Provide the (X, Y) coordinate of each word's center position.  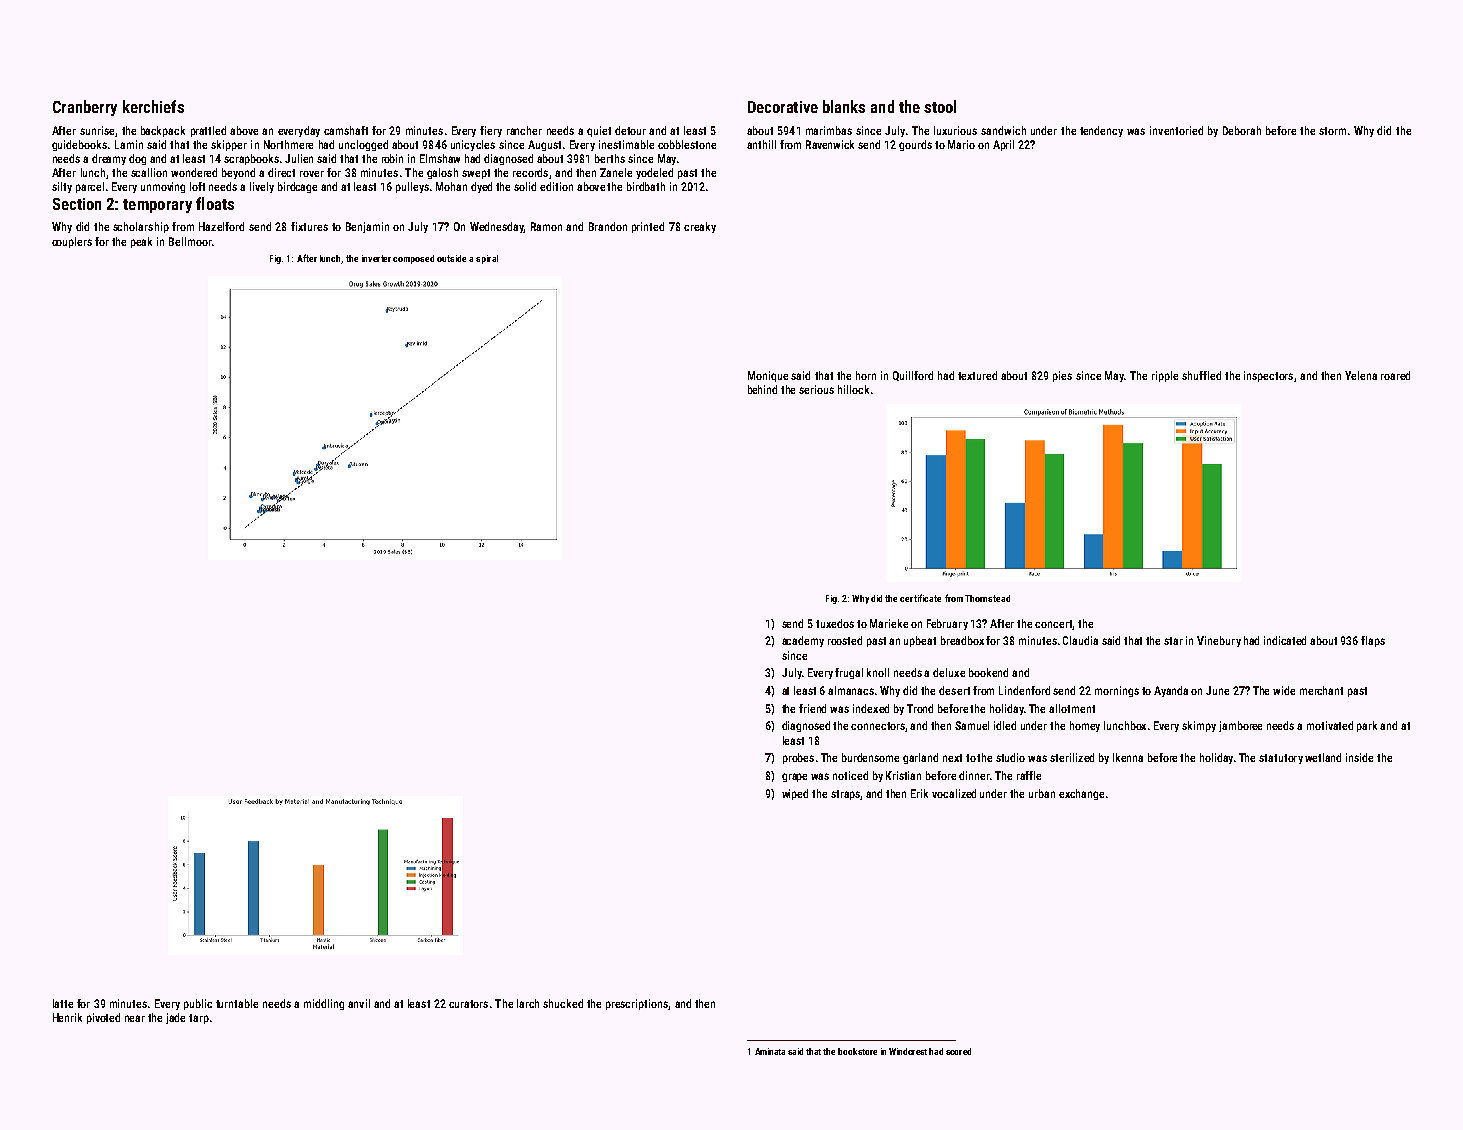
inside (1359, 757)
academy (803, 641)
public (198, 1004)
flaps (1373, 641)
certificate (920, 598)
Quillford (913, 376)
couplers (72, 242)
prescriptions (637, 1004)
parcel (90, 187)
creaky (700, 227)
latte (63, 1003)
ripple (1165, 376)
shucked (563, 1003)
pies (1062, 376)
